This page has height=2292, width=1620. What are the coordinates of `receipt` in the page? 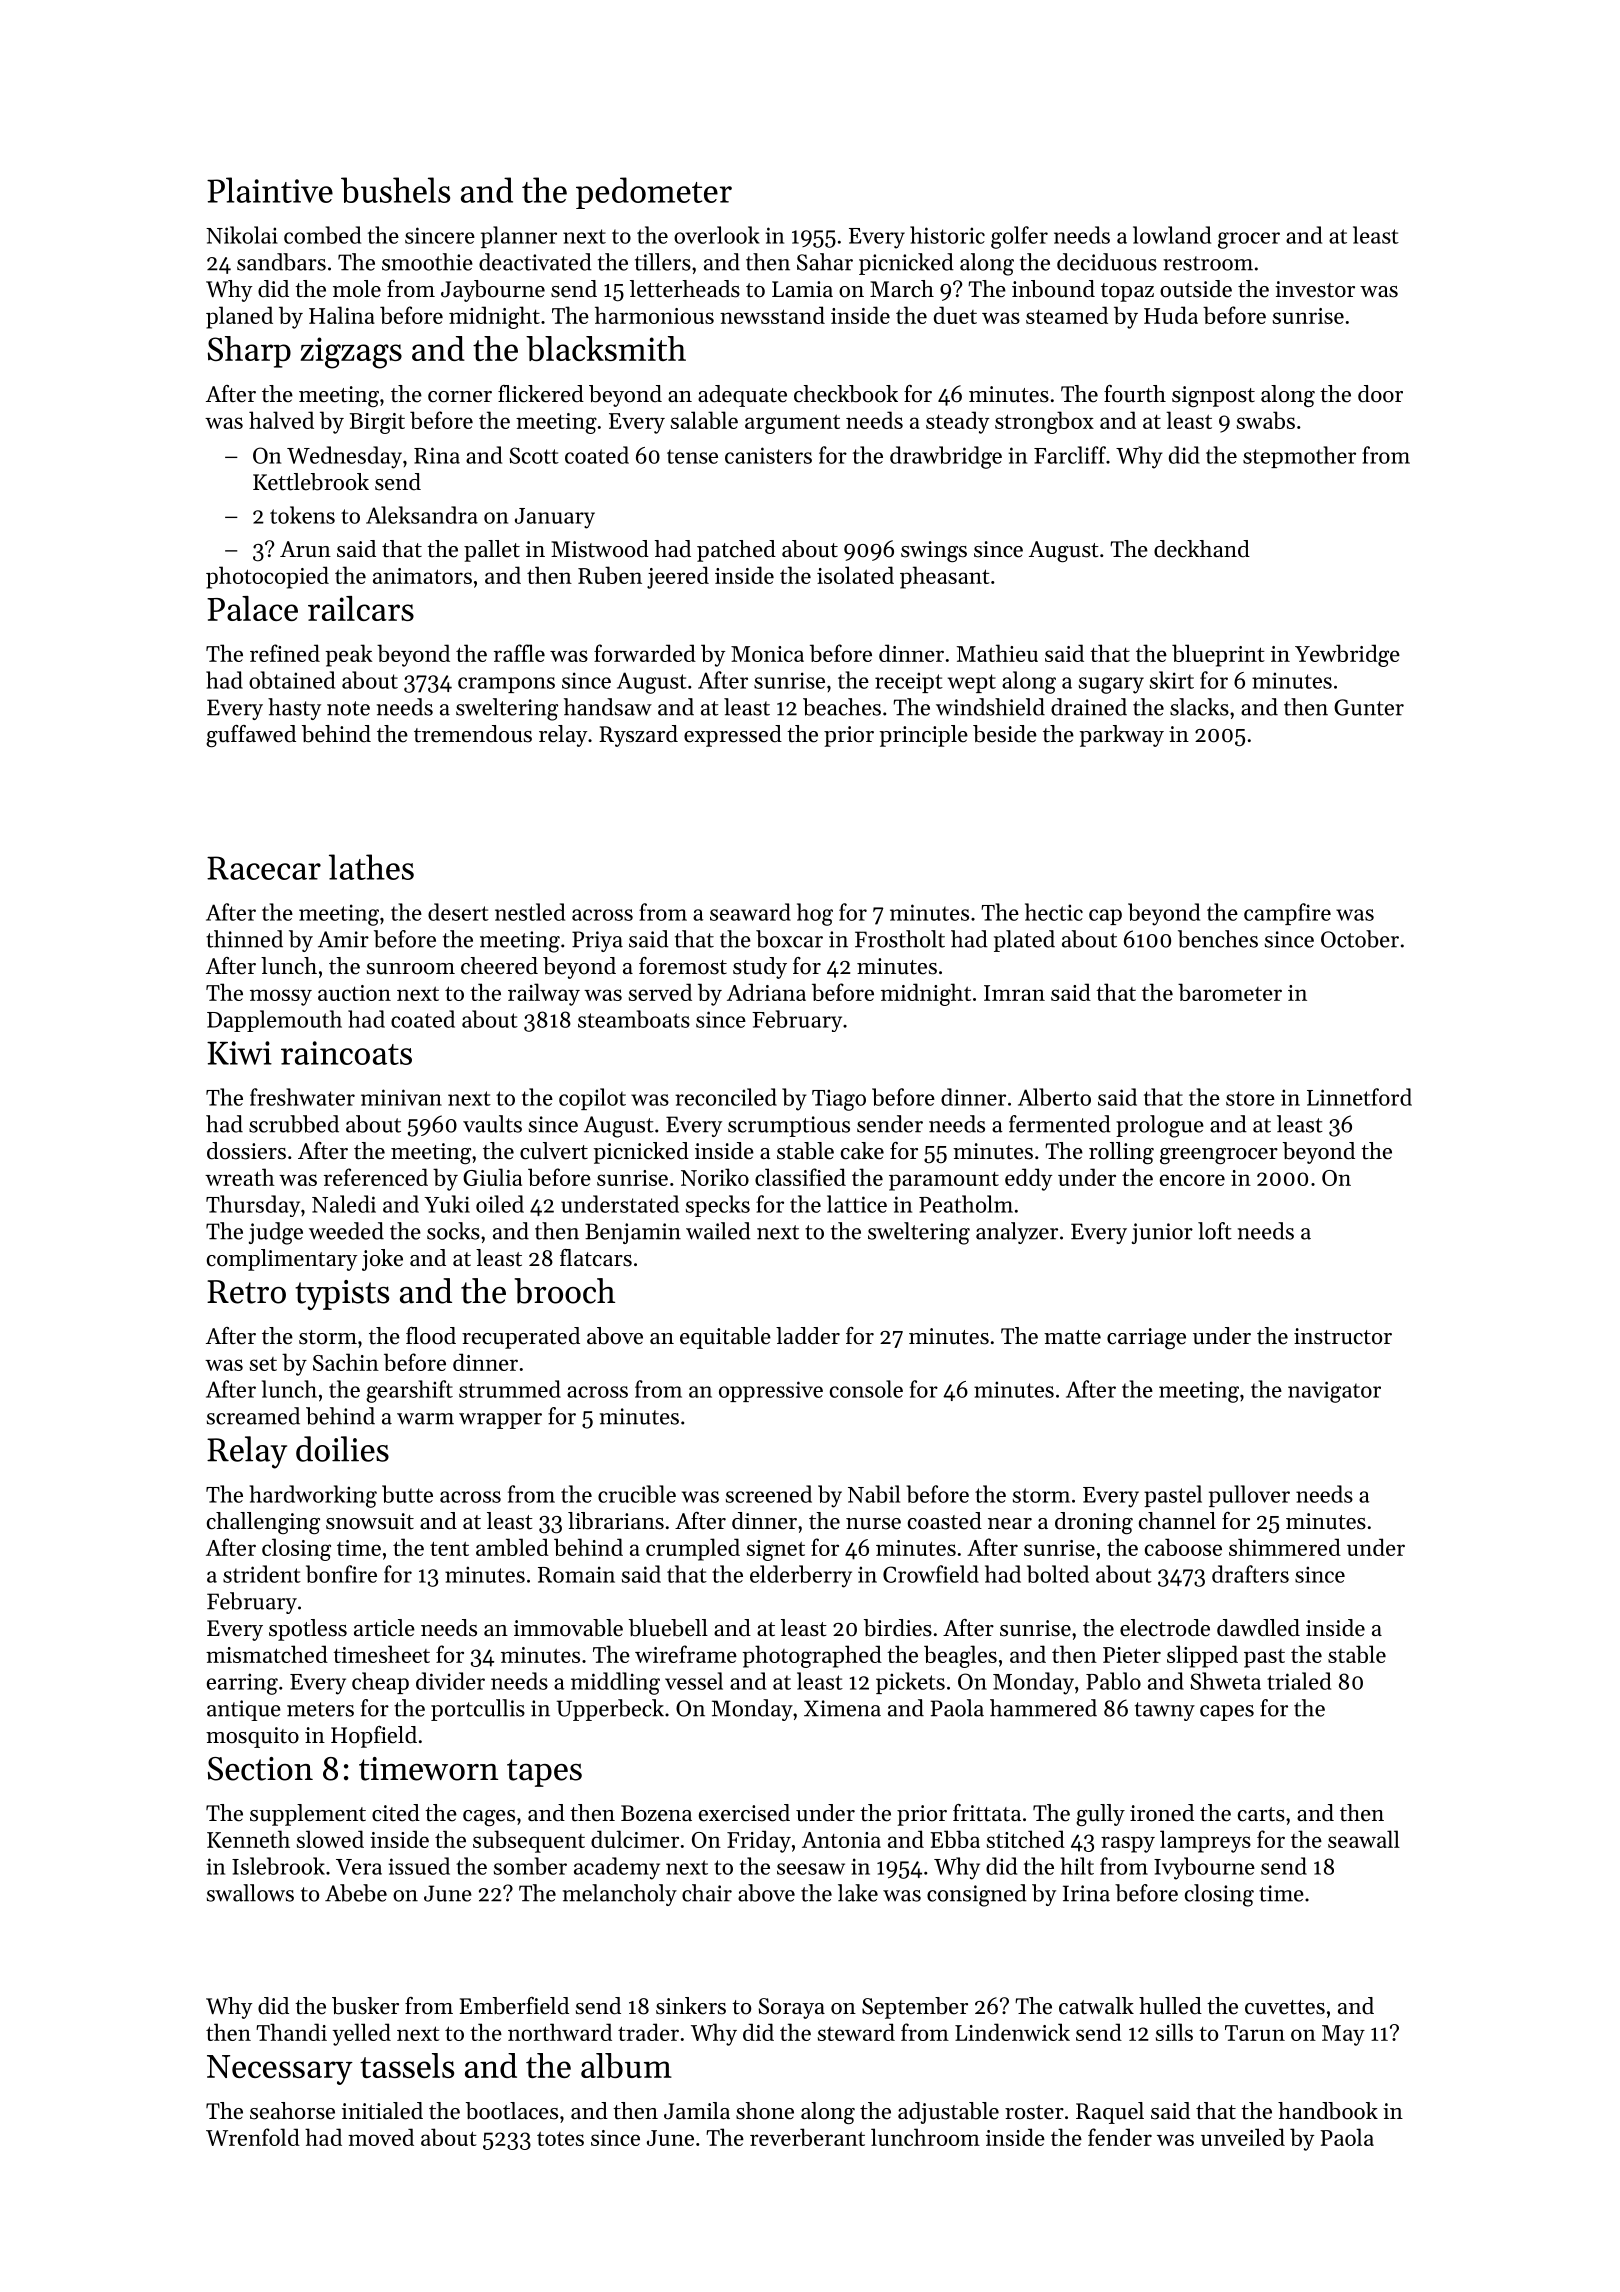 It's located at (909, 682).
